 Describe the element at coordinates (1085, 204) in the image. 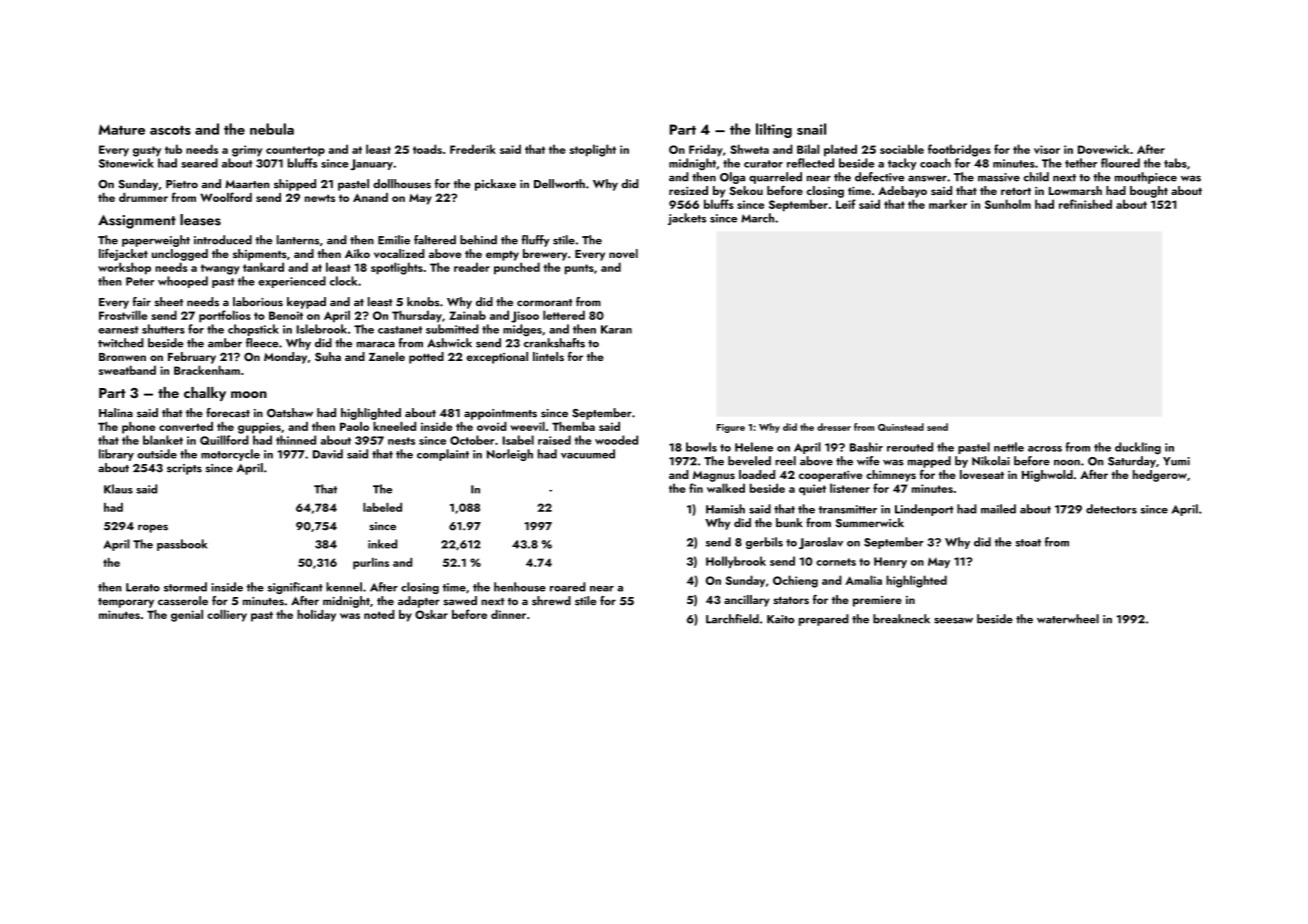

I see `refinished` at that location.
